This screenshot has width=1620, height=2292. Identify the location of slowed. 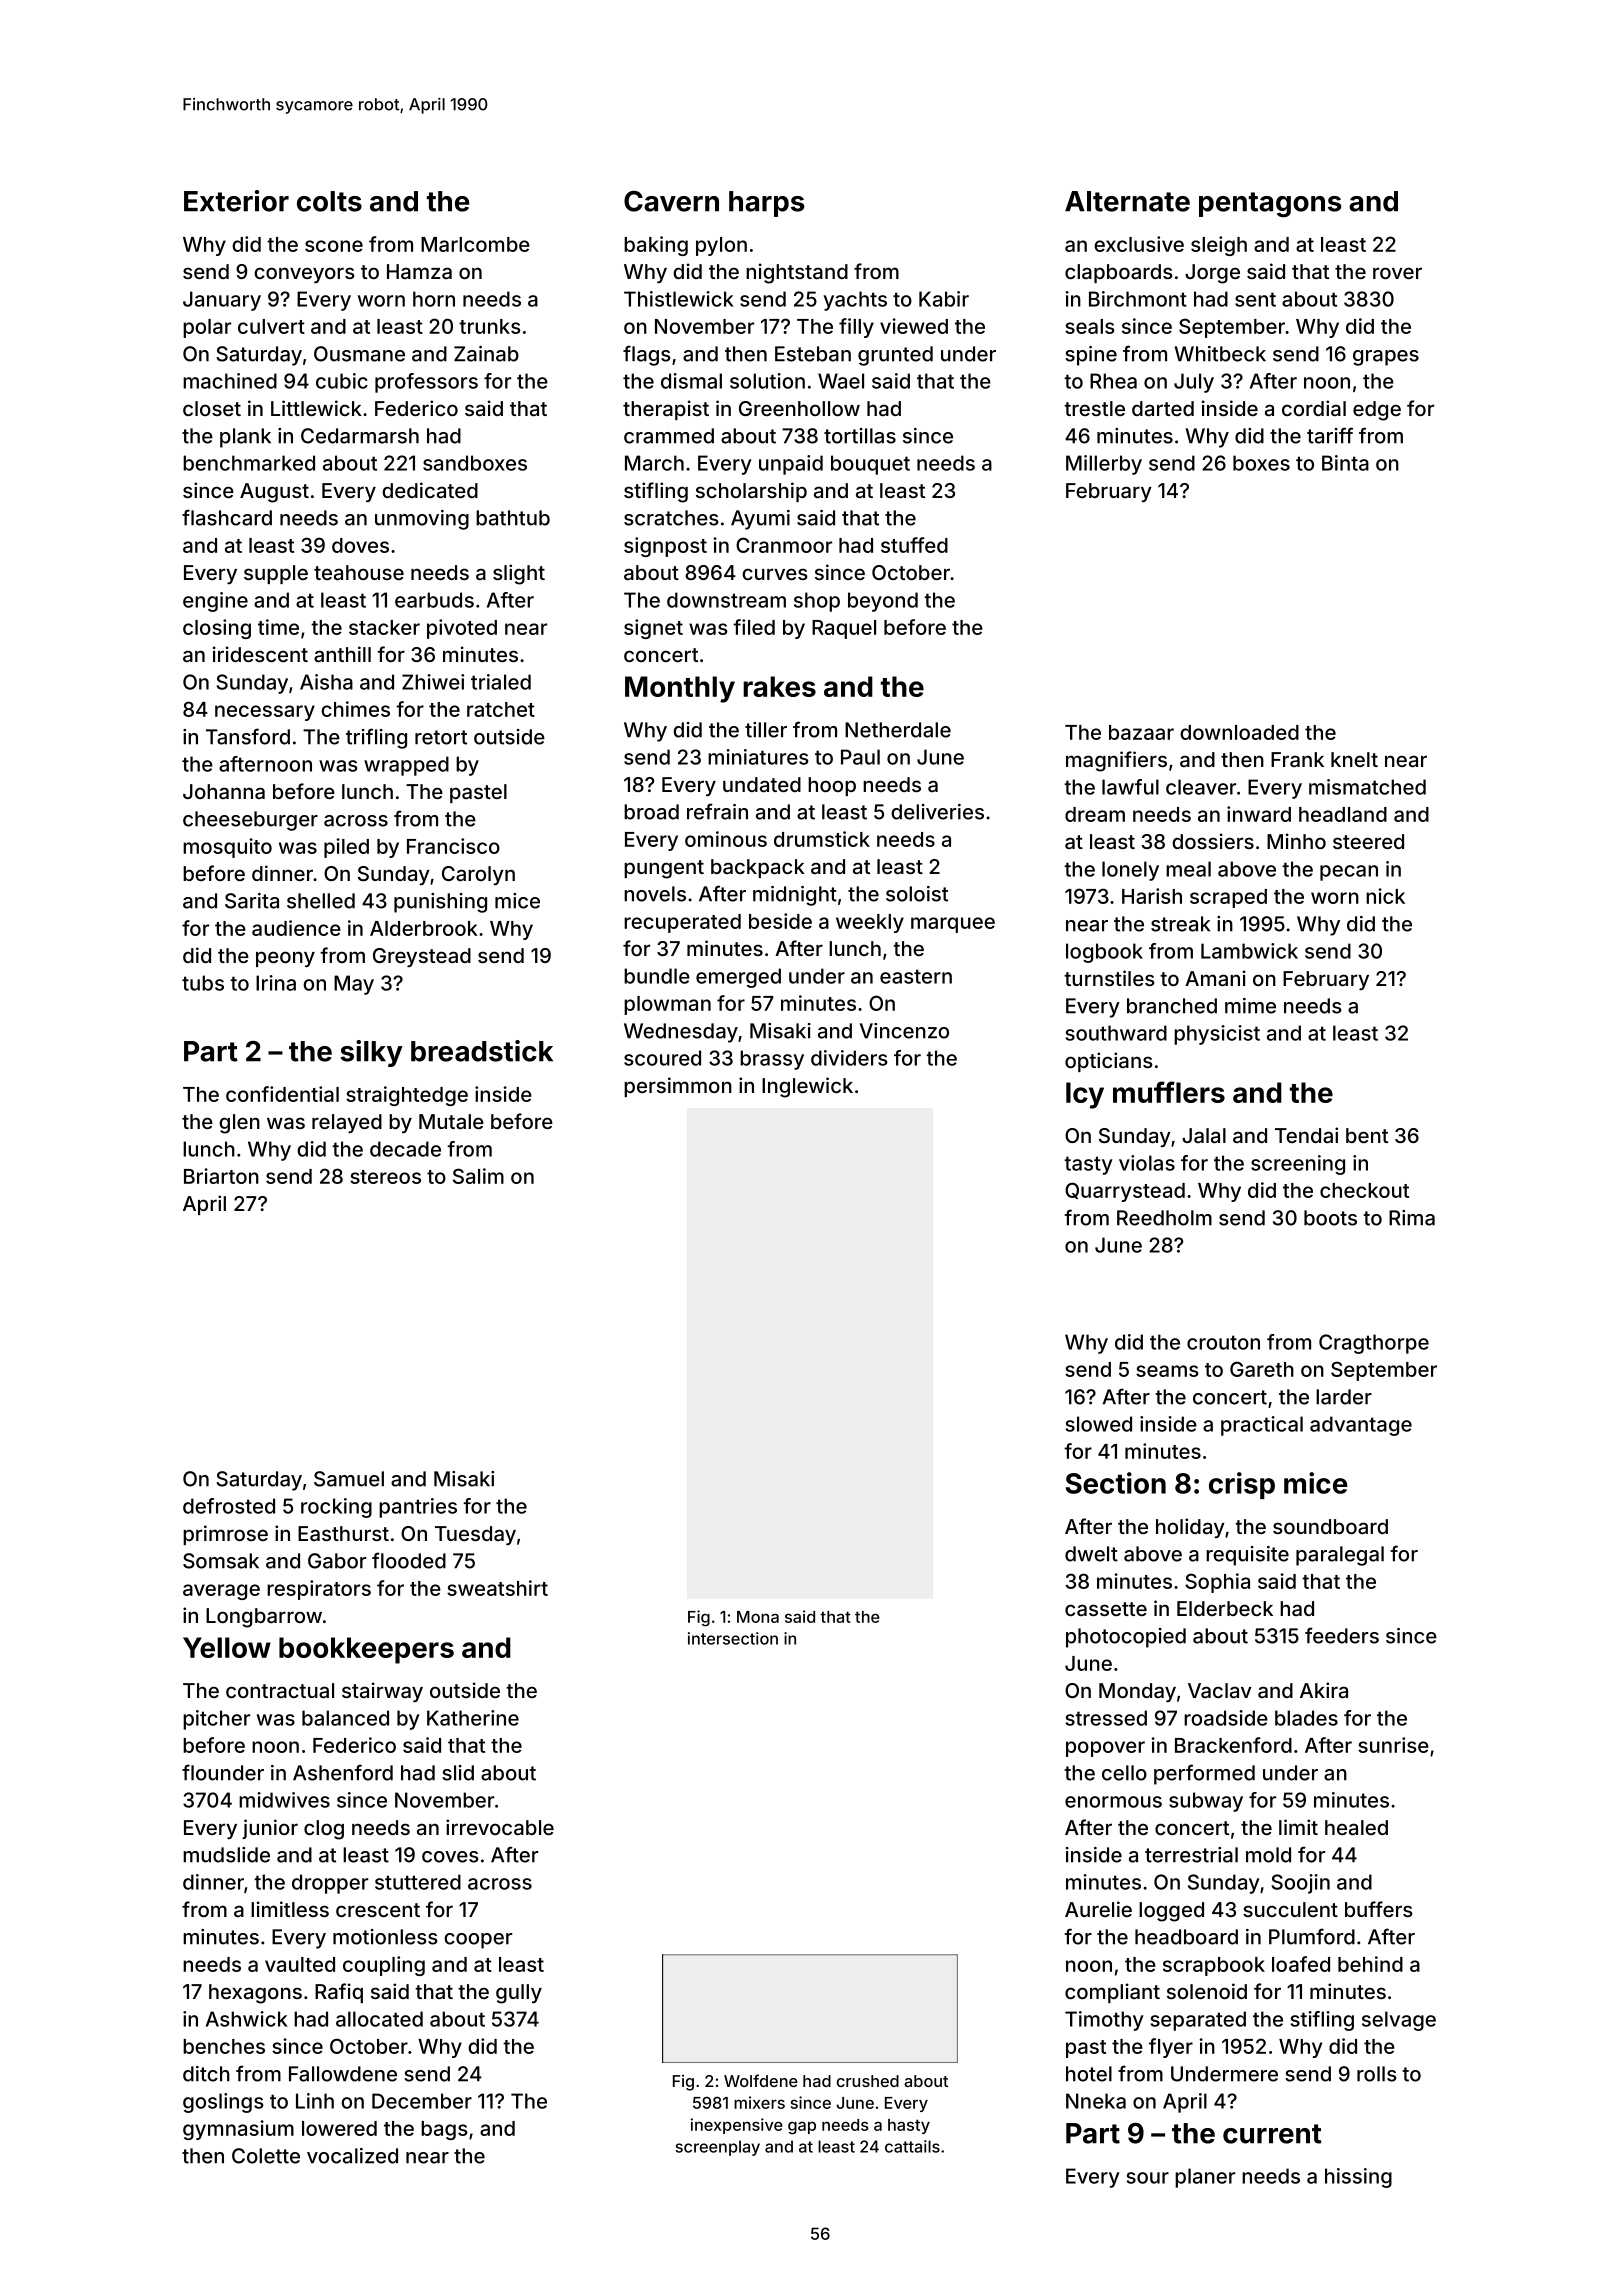
(1099, 1424).
